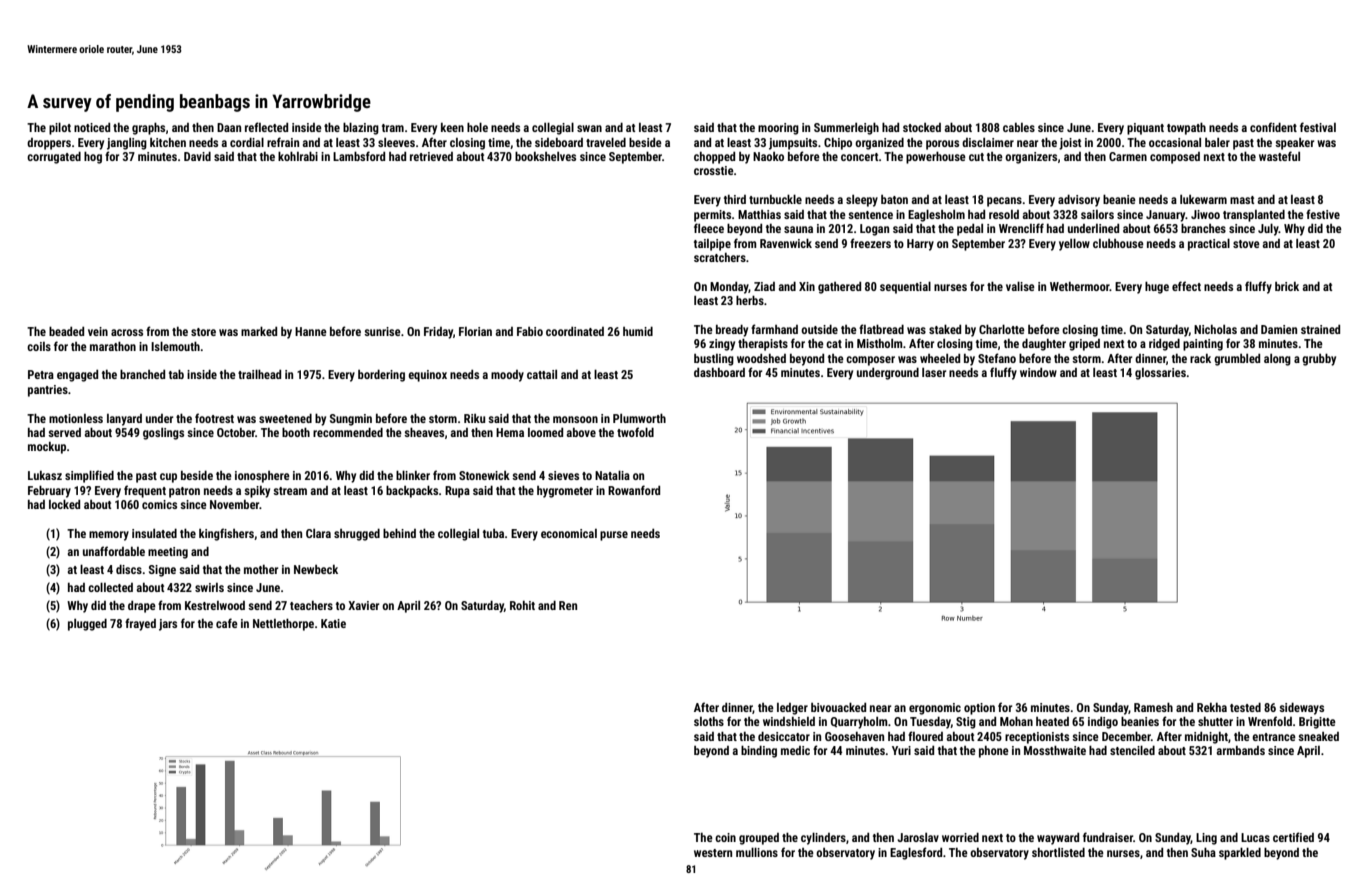 Image resolution: width=1372 pixels, height=887 pixels. What do you see at coordinates (1319, 359) in the image?
I see `grubby` at bounding box center [1319, 359].
